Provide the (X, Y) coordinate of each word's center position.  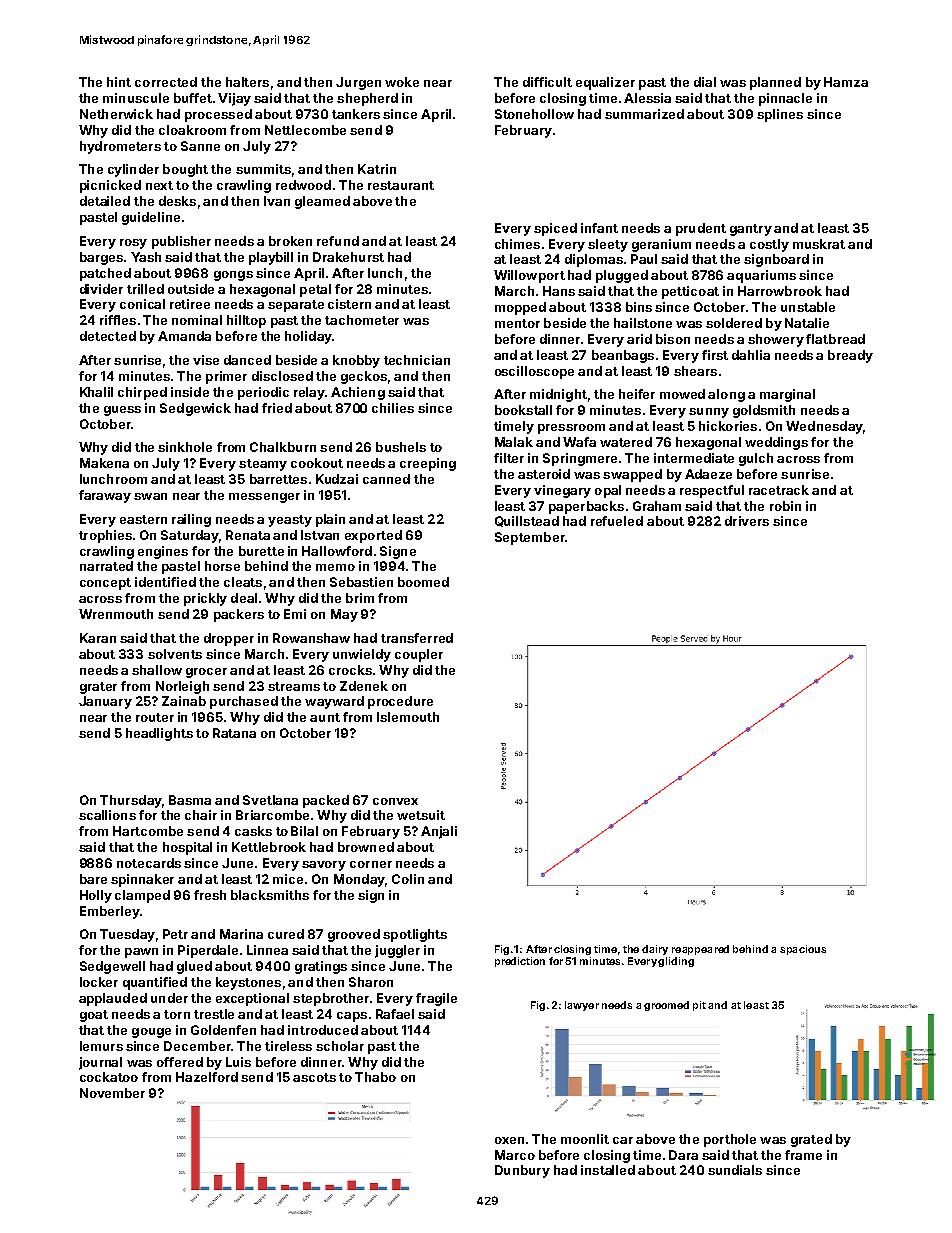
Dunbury (522, 1171)
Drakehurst (348, 257)
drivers (747, 521)
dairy (655, 950)
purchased (244, 702)
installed (608, 1170)
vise (206, 360)
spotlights (415, 935)
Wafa (579, 442)
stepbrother (331, 999)
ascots (314, 1077)
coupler (419, 655)
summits (263, 169)
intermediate (694, 458)
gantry (751, 230)
